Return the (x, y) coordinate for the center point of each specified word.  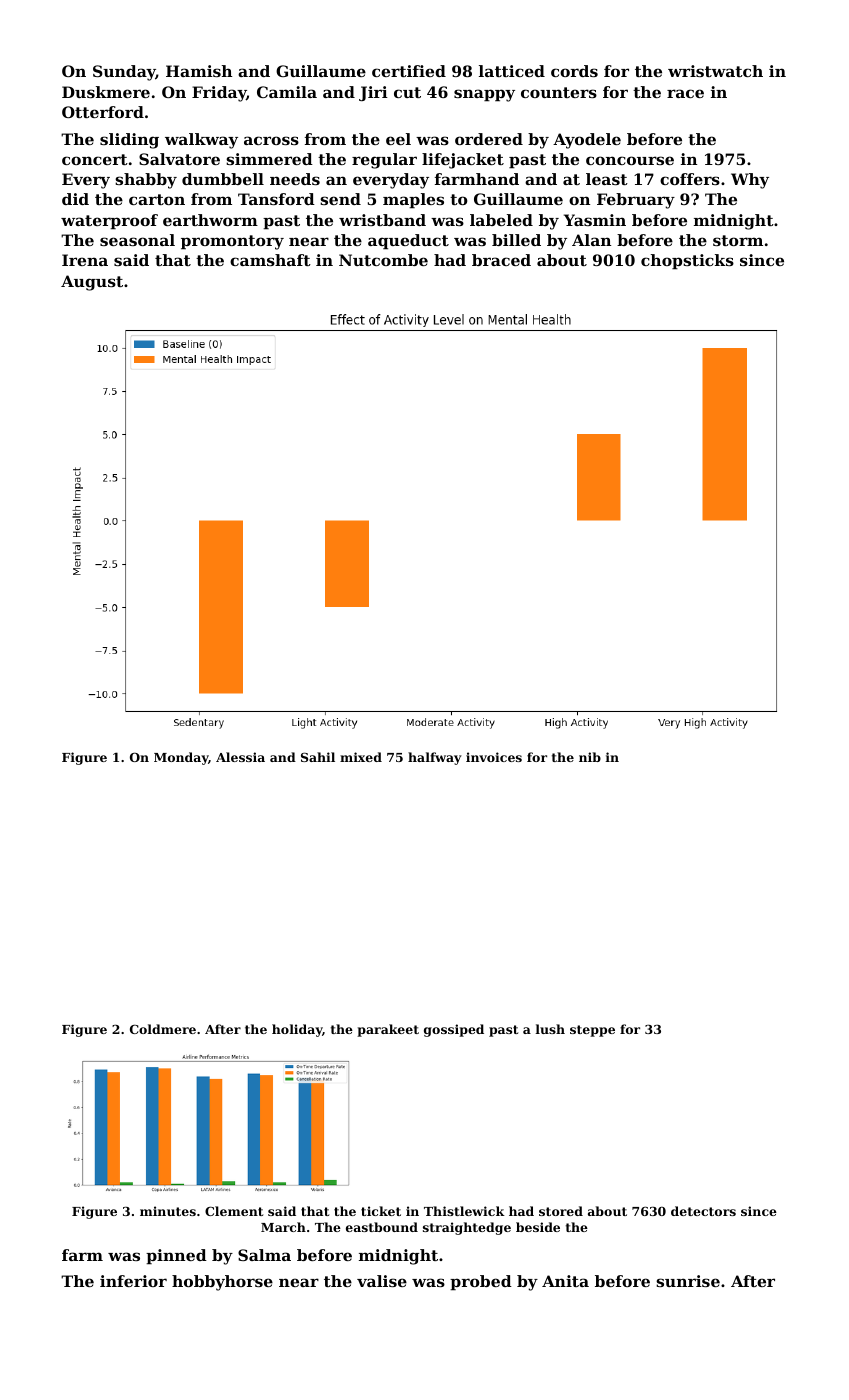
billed (516, 240)
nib (590, 757)
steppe (592, 1031)
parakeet (388, 1030)
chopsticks (687, 262)
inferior (133, 1281)
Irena (85, 260)
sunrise (688, 1281)
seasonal (137, 240)
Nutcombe (383, 260)
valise (382, 1281)
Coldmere (163, 1029)
